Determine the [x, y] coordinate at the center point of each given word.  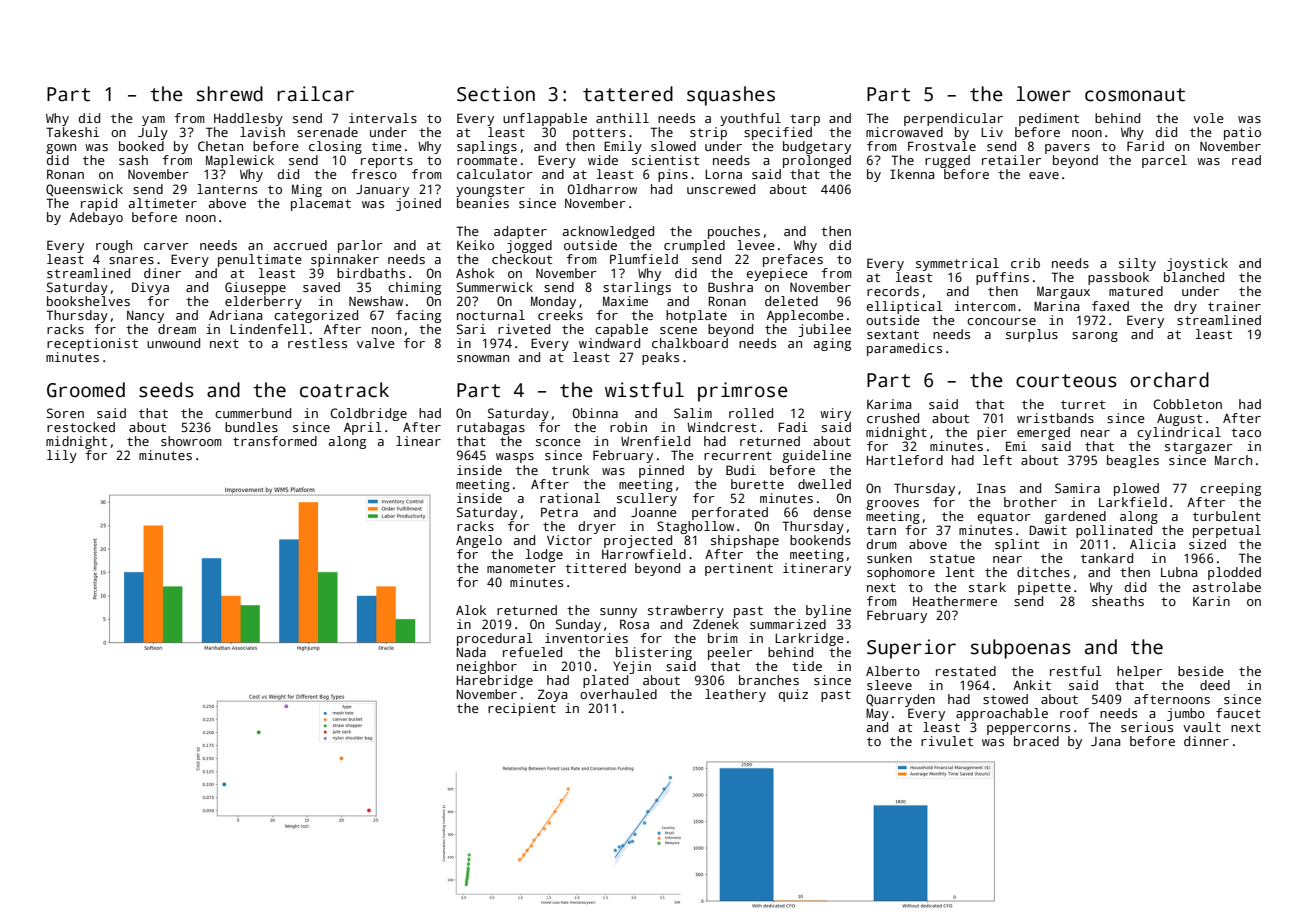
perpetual [1227, 531]
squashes [731, 96]
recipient [522, 709]
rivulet [947, 741]
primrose [743, 392]
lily [62, 456]
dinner [1206, 741]
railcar [315, 94]
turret [1083, 404]
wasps [515, 458]
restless [317, 343]
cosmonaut [1135, 95]
